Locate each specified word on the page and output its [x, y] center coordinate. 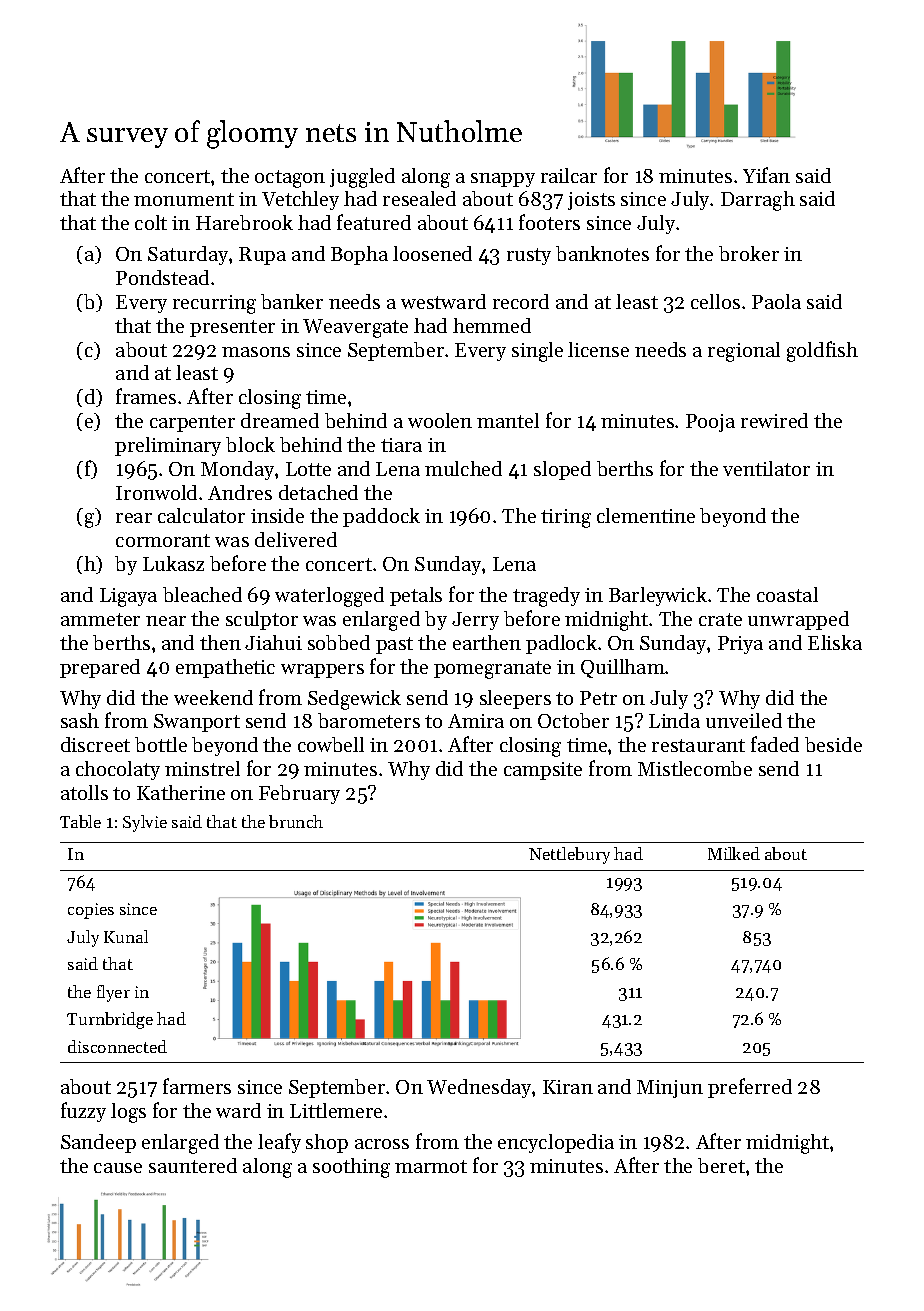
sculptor [262, 620]
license [598, 349]
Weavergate [355, 328]
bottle [161, 744]
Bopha [359, 255]
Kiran [568, 1087]
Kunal [126, 936]
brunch [296, 821]
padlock [561, 644]
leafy [279, 1143]
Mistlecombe [695, 768]
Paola [776, 301]
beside [833, 744]
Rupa [262, 256]
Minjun [670, 1089]
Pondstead [162, 277]
